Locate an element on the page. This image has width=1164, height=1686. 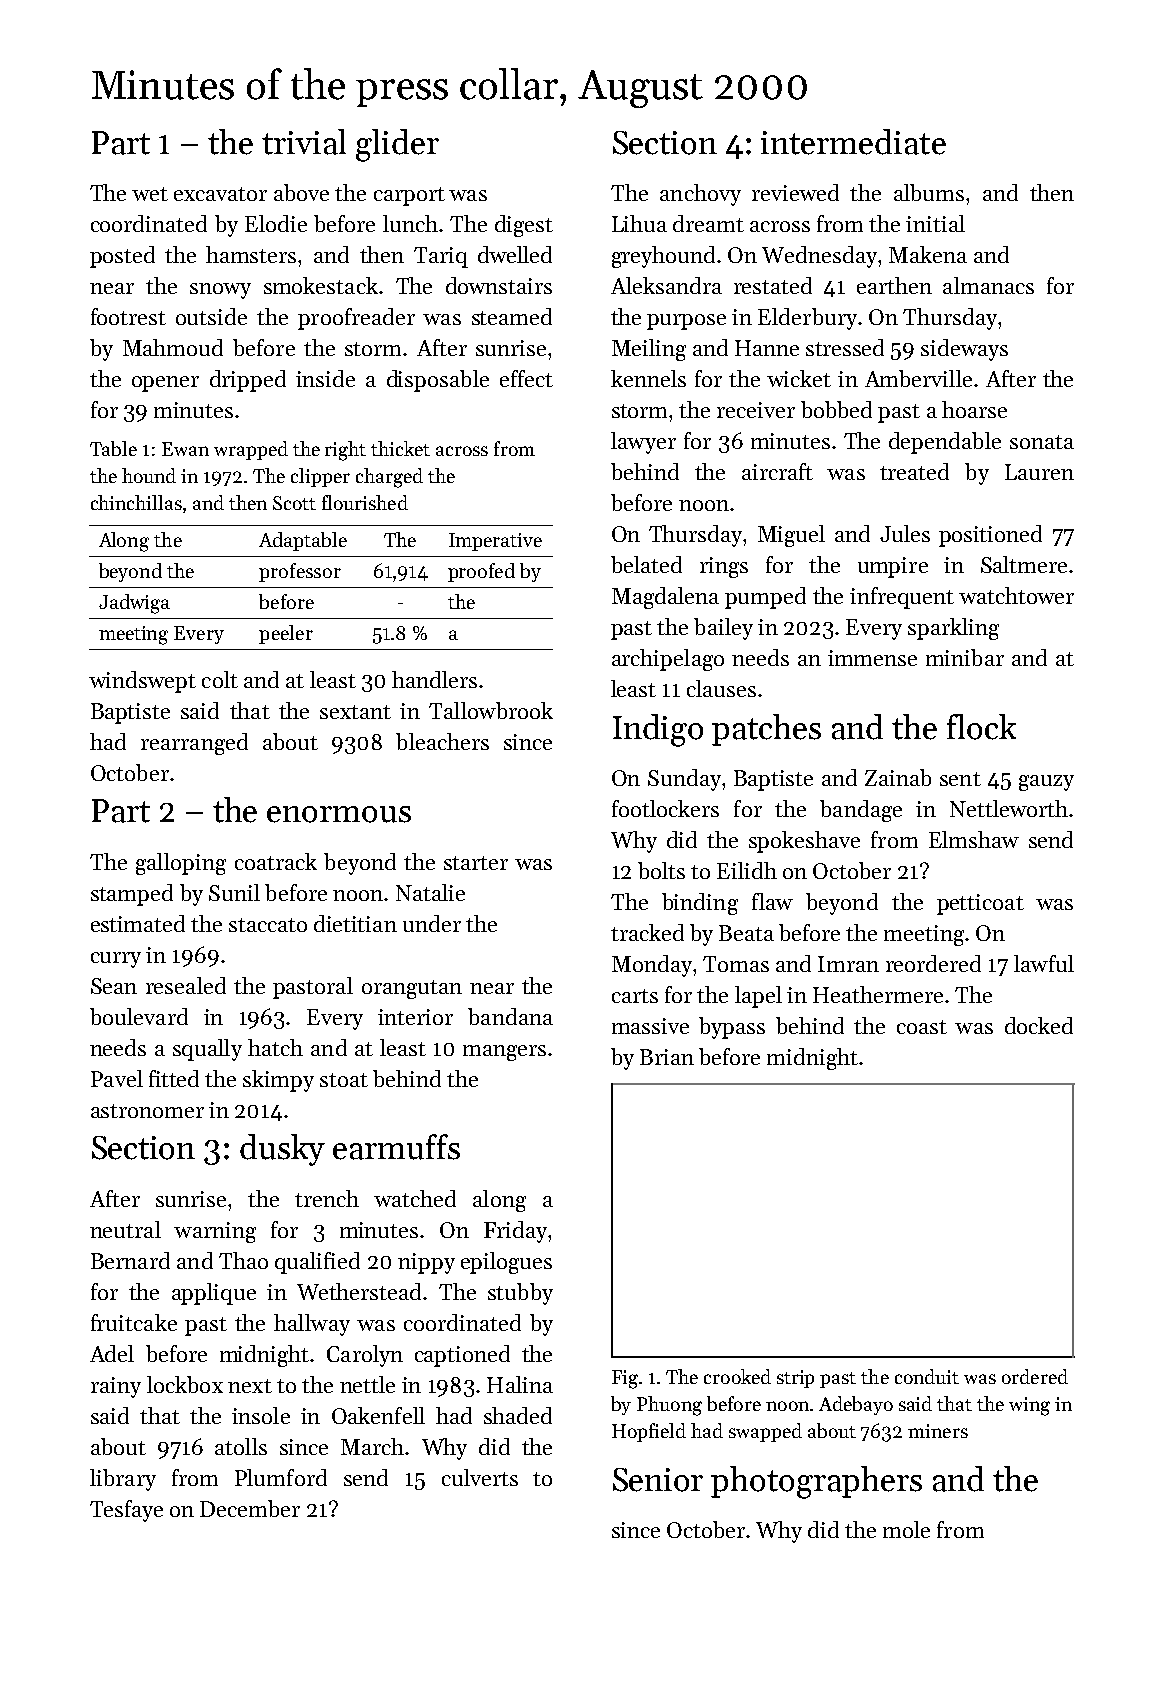
dwelled is located at coordinates (515, 254).
